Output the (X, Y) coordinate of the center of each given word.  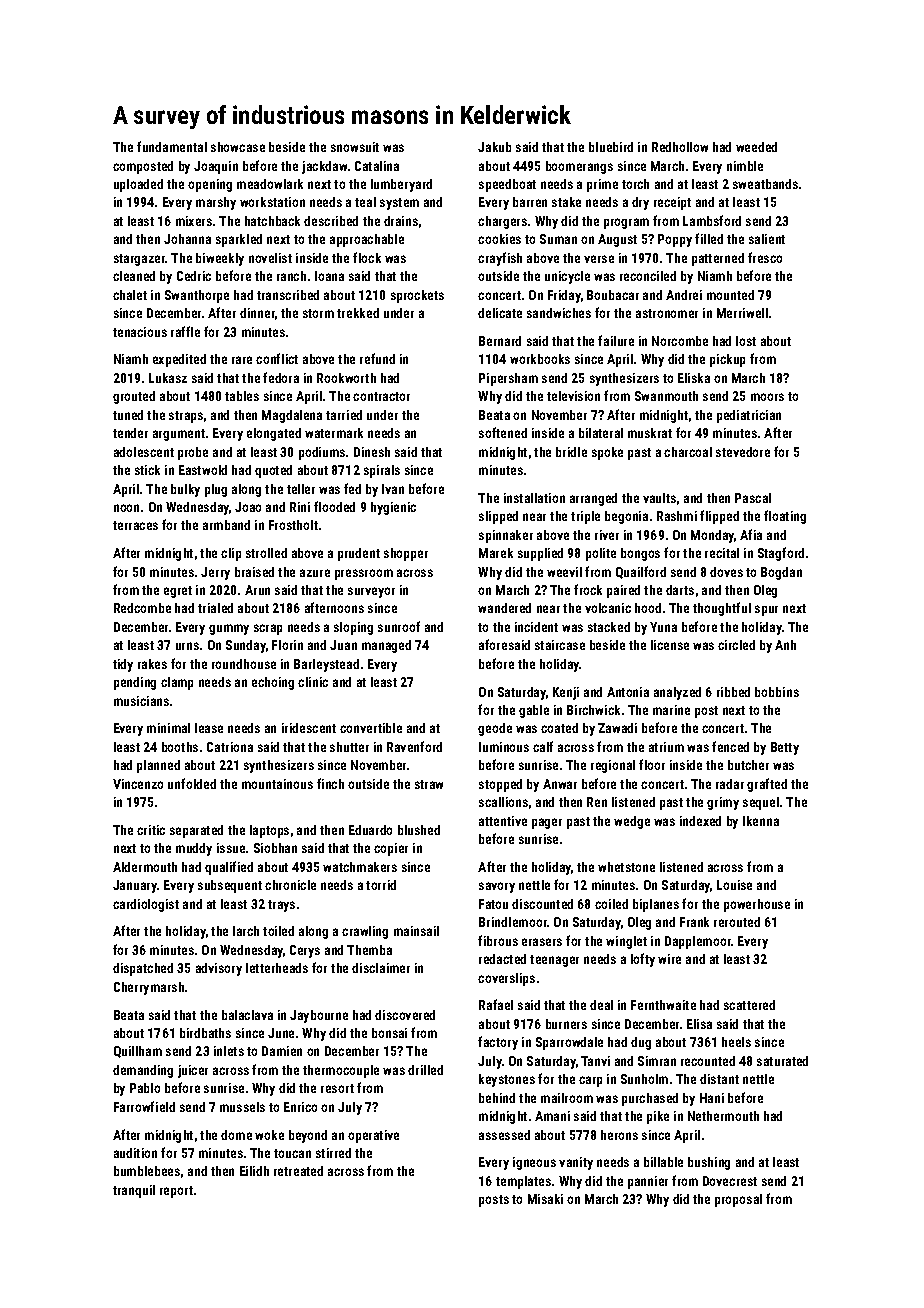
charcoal (688, 452)
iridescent (309, 728)
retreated (298, 1171)
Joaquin (216, 167)
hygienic (393, 508)
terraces (135, 525)
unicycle (567, 277)
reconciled (648, 276)
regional (613, 766)
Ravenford (414, 746)
